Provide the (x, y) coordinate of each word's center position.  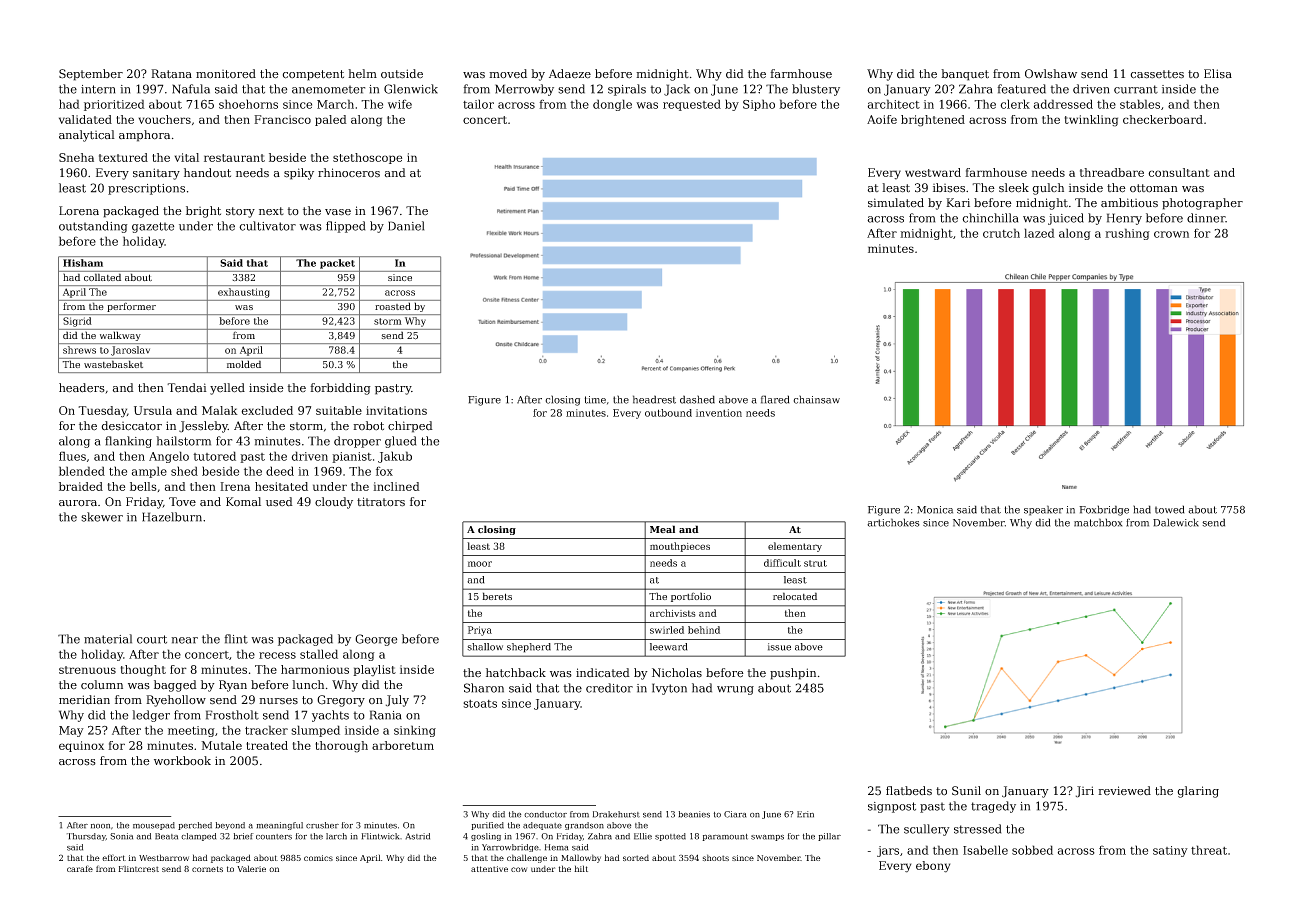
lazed (1039, 233)
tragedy (993, 807)
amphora (144, 136)
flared (775, 399)
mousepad (154, 826)
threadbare (1112, 172)
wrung (735, 690)
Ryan (233, 686)
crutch (1001, 233)
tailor (478, 104)
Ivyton (669, 689)
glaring (1198, 792)
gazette (153, 227)
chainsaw (816, 399)
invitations (396, 410)
